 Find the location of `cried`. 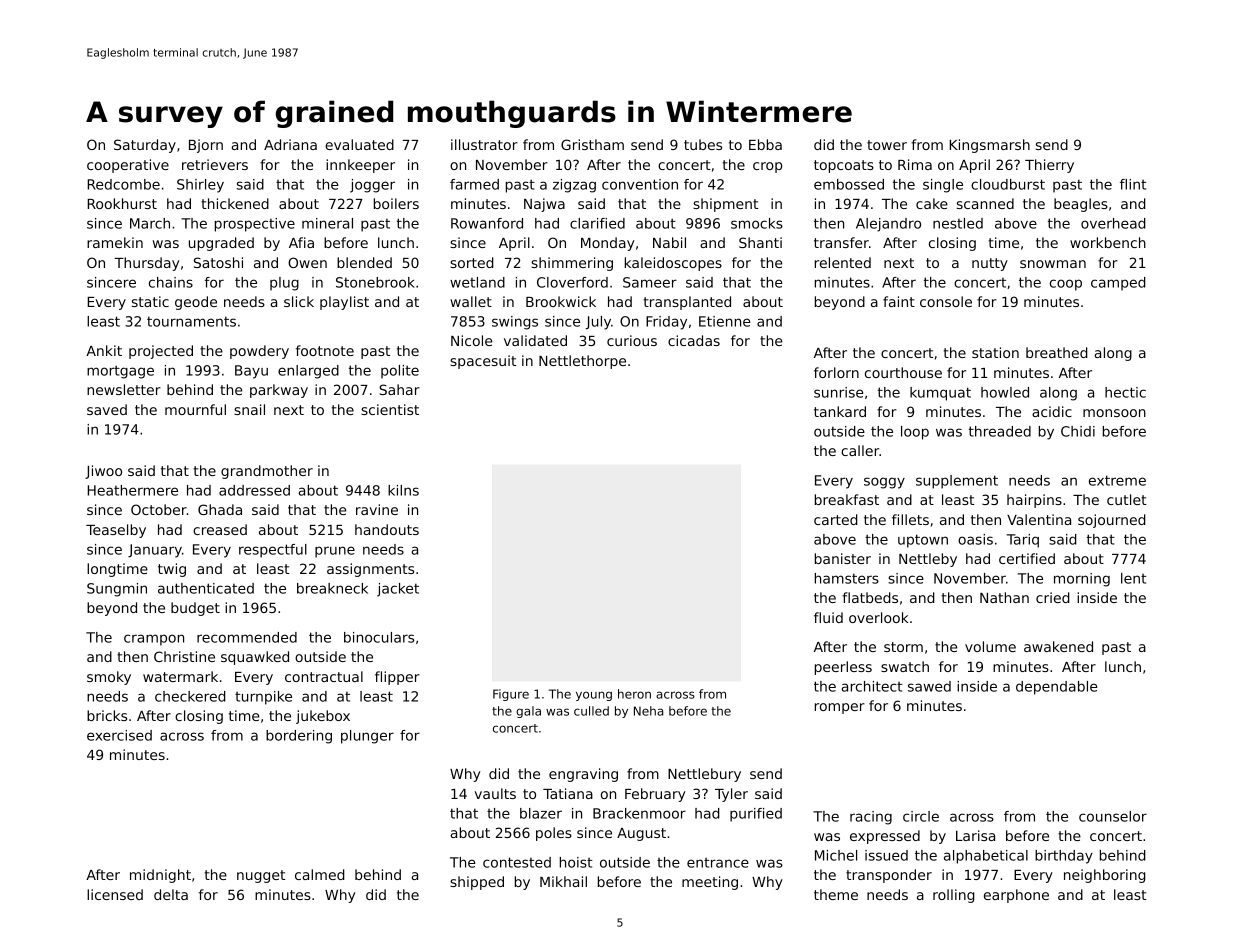

cried is located at coordinates (1053, 597).
